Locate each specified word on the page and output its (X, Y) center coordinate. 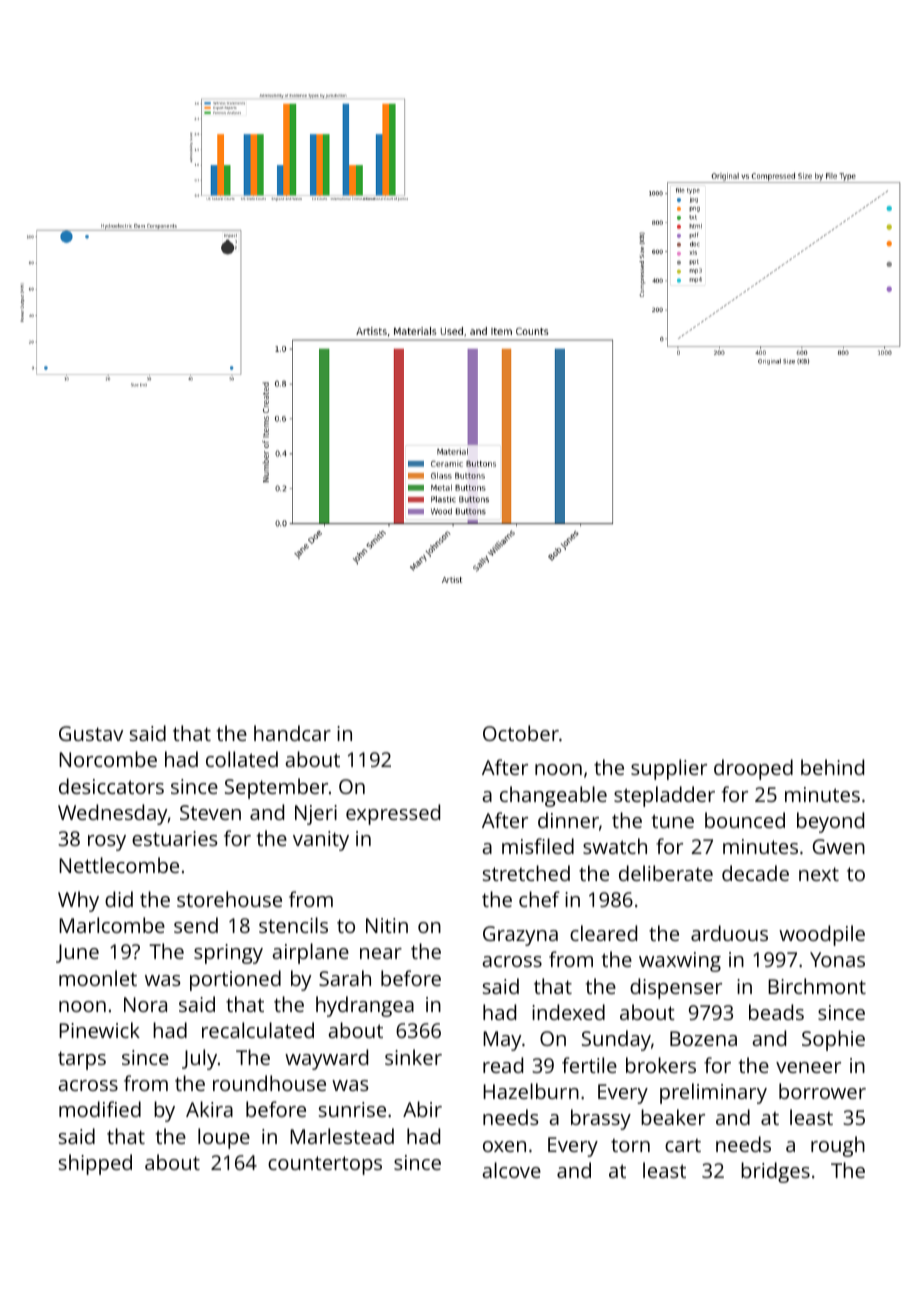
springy (228, 954)
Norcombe (108, 759)
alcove (511, 1170)
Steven (210, 812)
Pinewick (99, 1030)
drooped (753, 769)
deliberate (666, 873)
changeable (553, 796)
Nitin (387, 925)
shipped (95, 1164)
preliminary (713, 1093)
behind (832, 767)
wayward (326, 1059)
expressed (393, 814)
